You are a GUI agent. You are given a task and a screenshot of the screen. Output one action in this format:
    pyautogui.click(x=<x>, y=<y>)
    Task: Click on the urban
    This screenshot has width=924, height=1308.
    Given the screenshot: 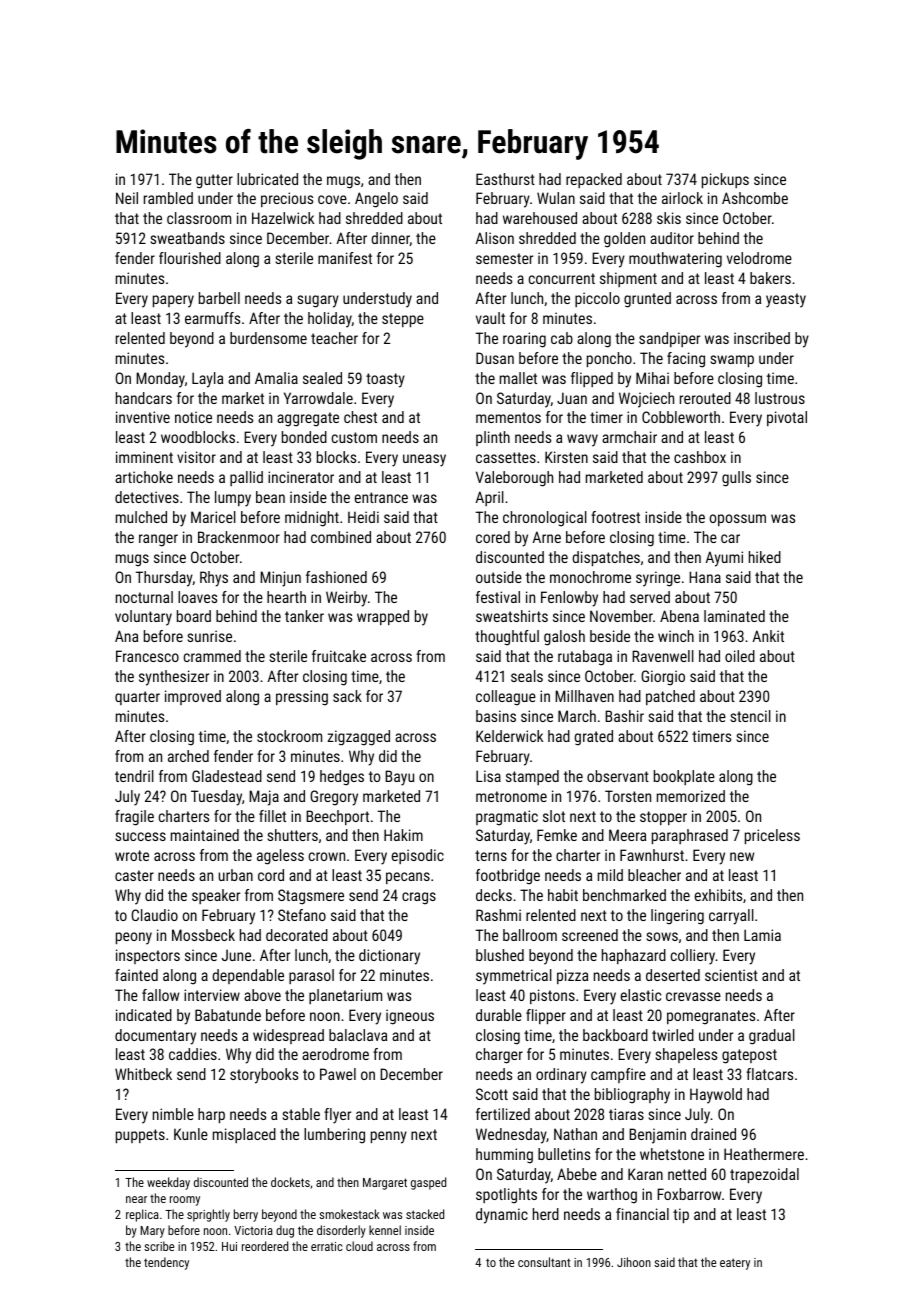 What is the action you would take?
    pyautogui.click(x=236, y=875)
